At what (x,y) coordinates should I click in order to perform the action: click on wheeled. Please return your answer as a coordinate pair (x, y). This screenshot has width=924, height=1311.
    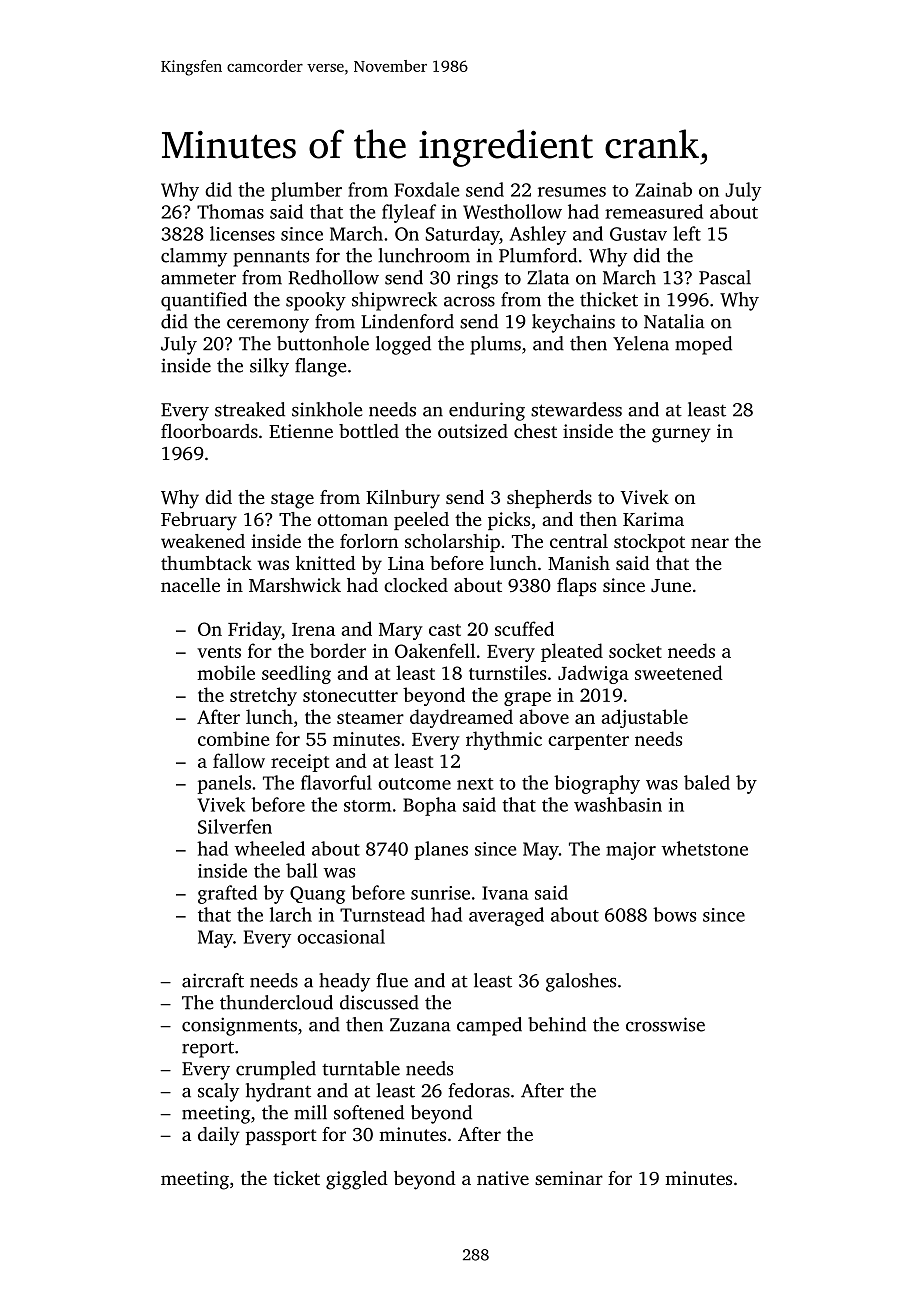
    Looking at the image, I should click on (270, 848).
